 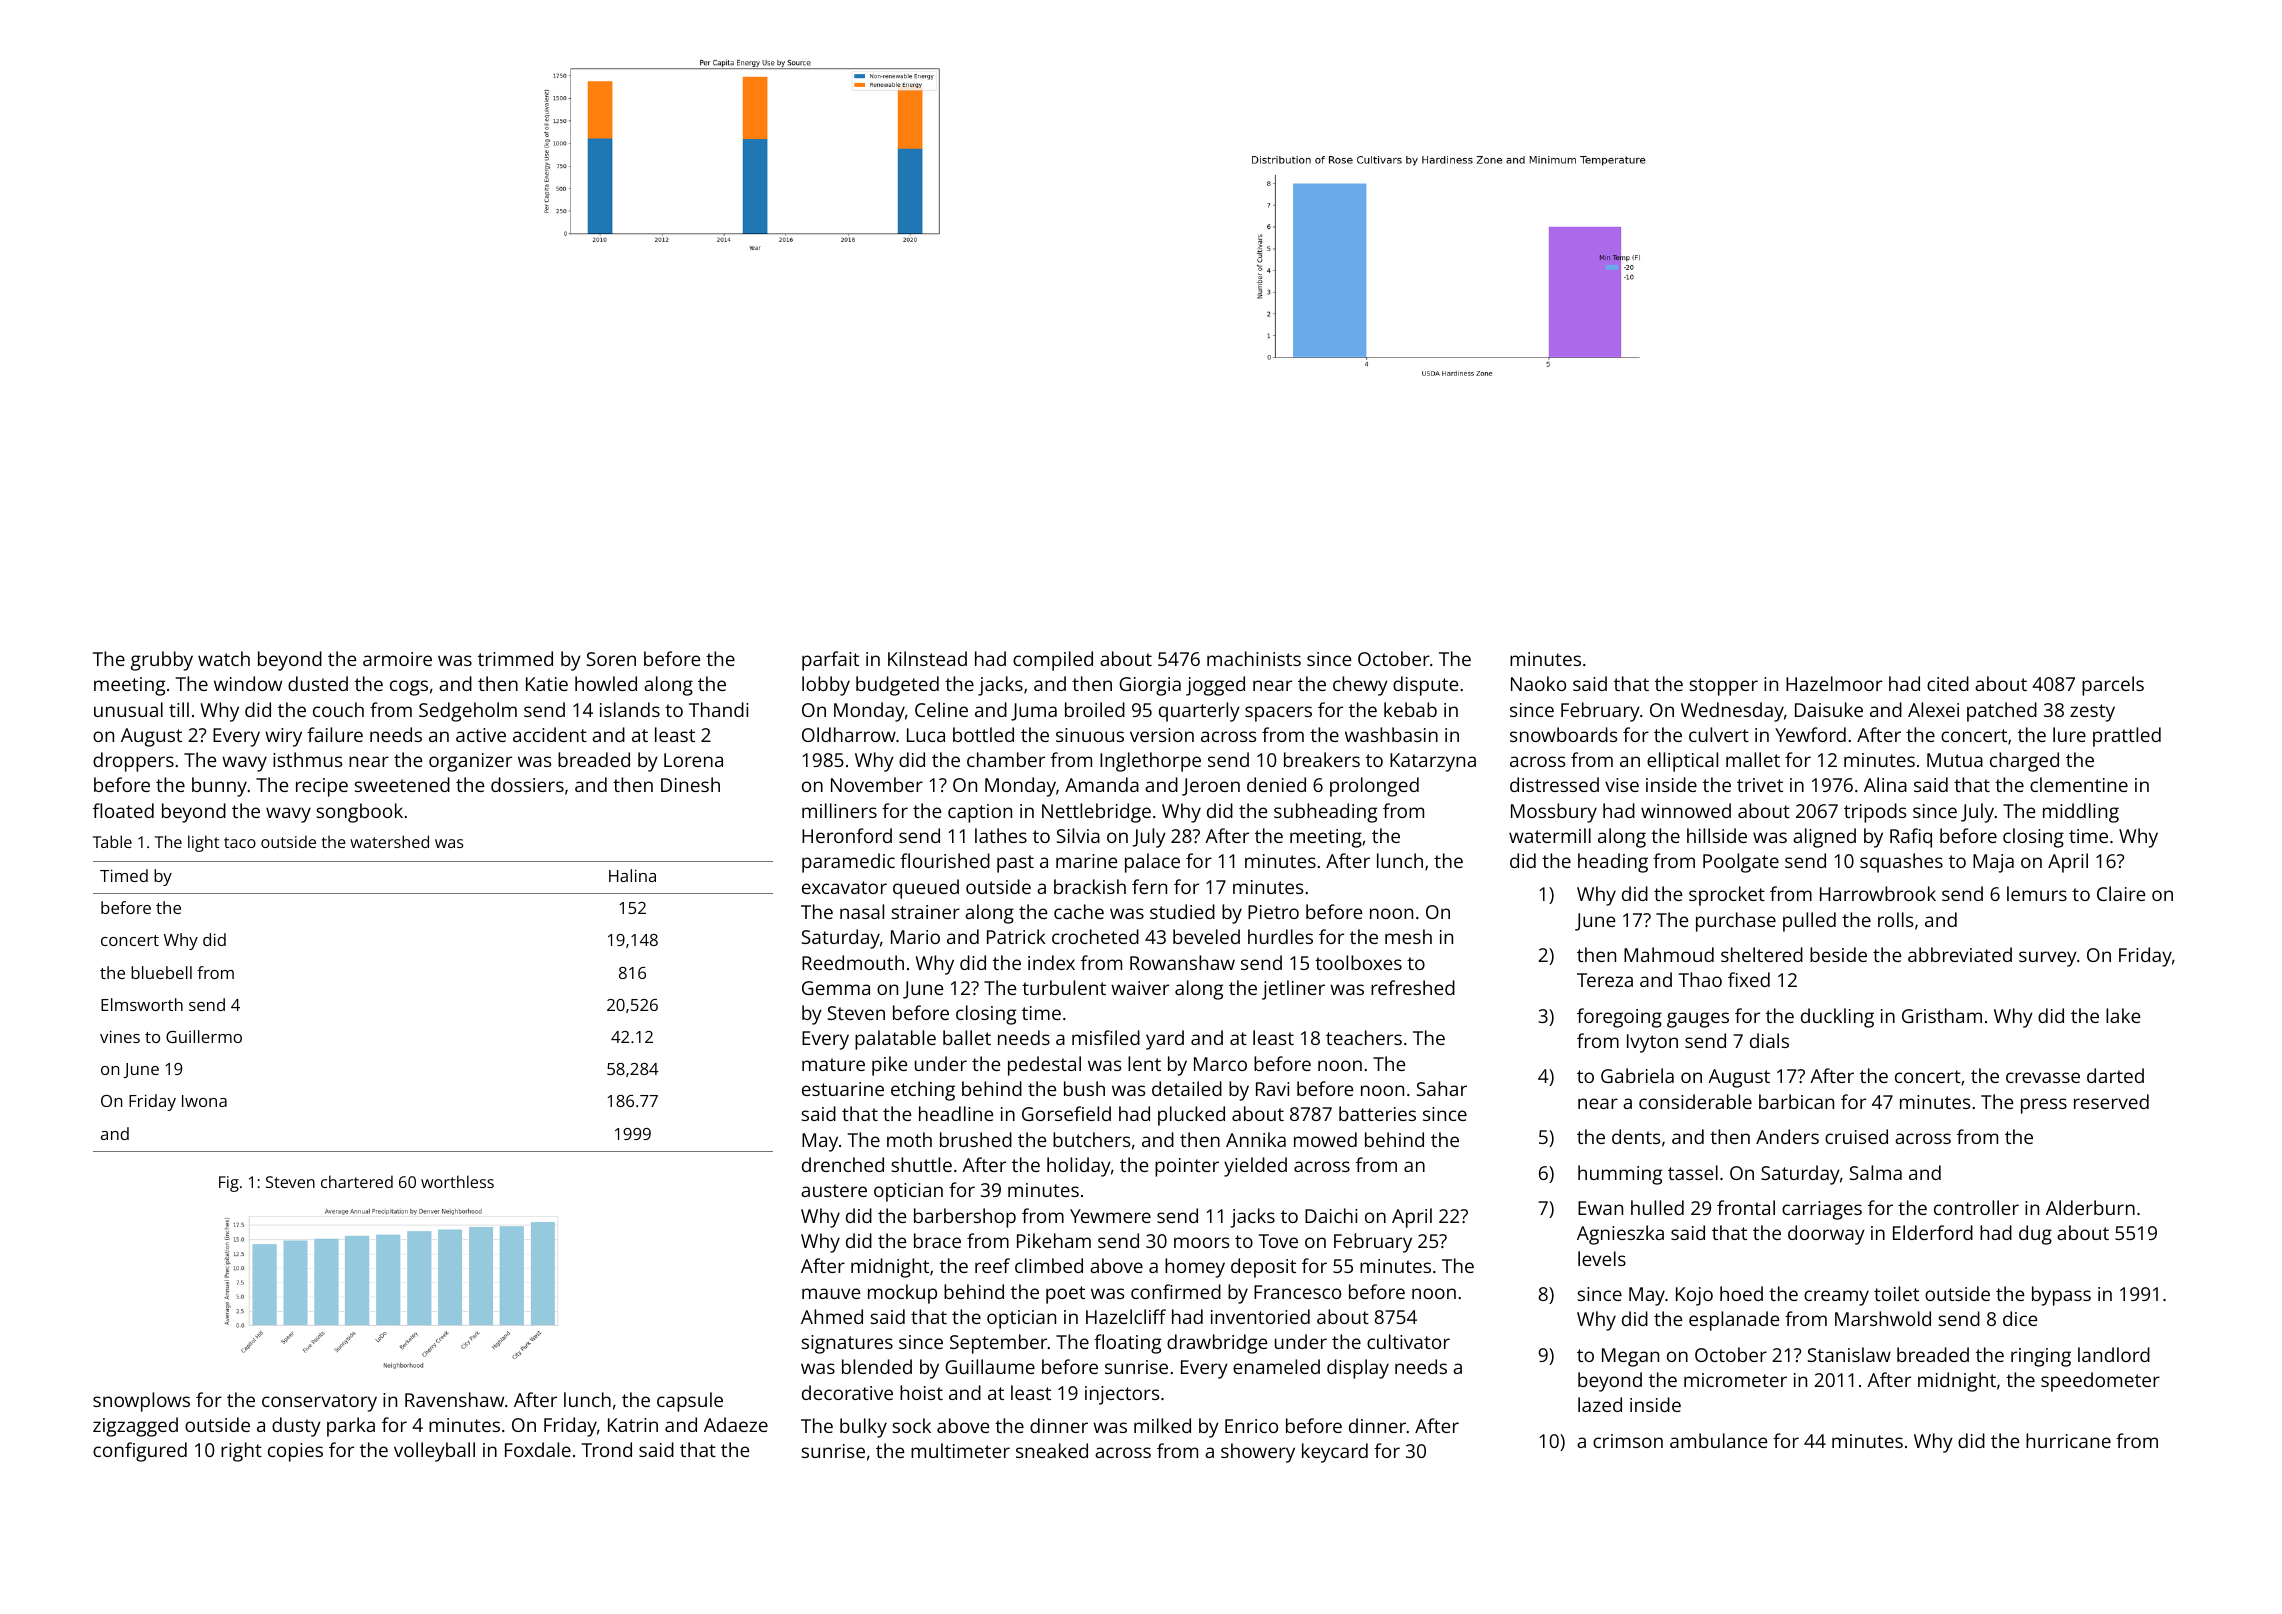 I want to click on dug, so click(x=2035, y=1235).
